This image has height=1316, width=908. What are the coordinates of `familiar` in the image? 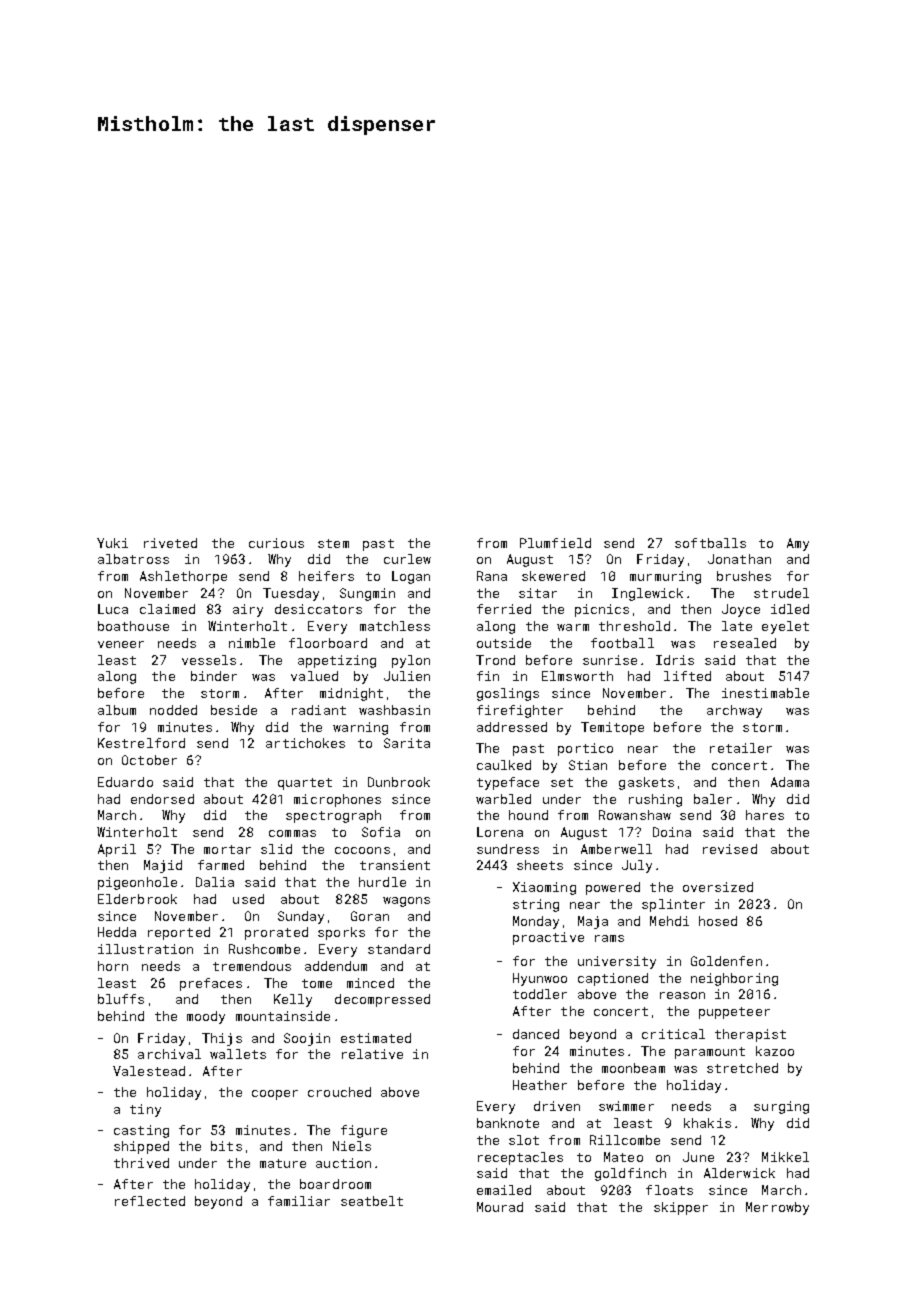 It's located at (299, 1201).
